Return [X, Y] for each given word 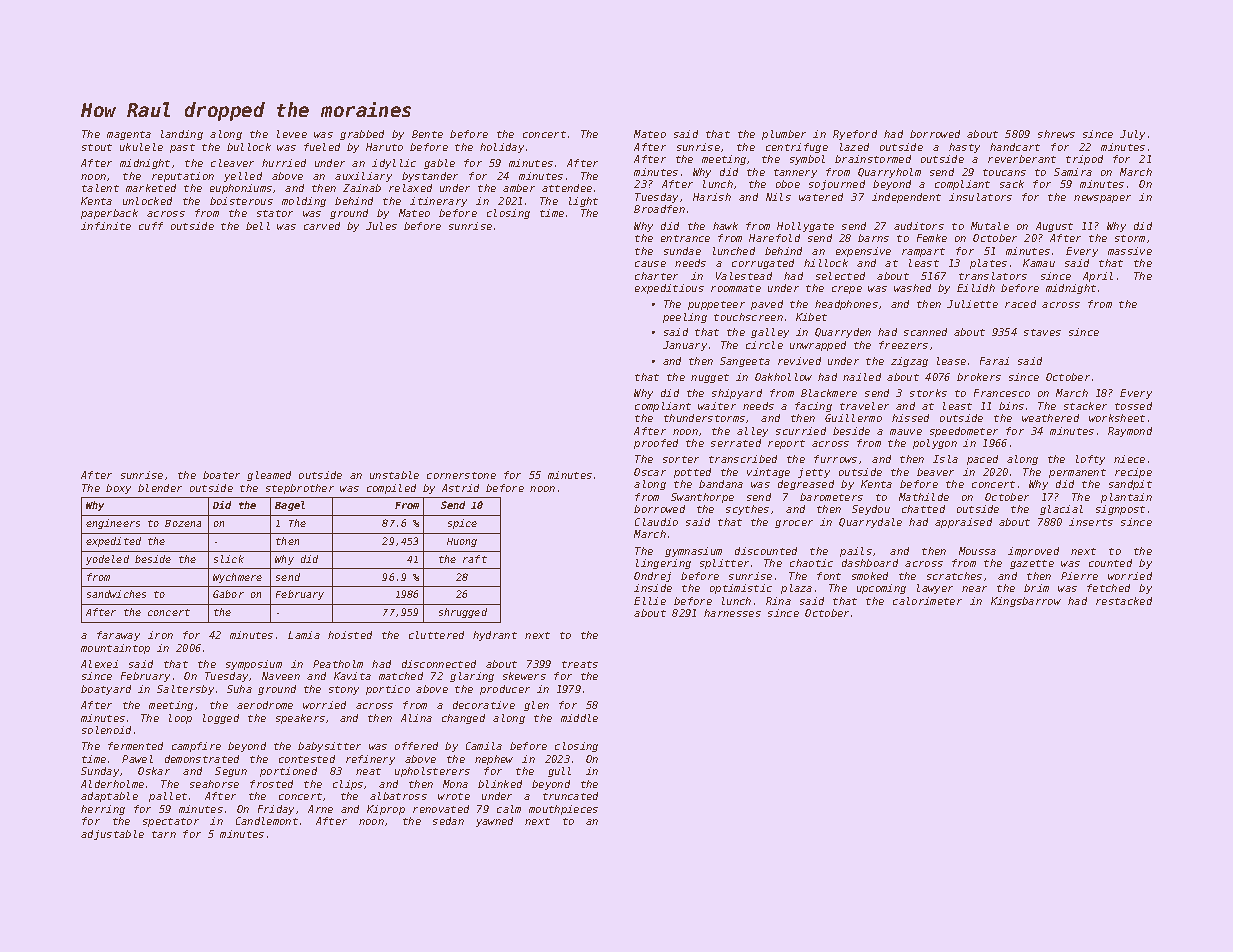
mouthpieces [563, 810]
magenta [129, 135]
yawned [494, 822]
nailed [862, 377]
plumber [784, 135]
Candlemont [267, 821]
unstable [394, 475]
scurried [801, 431]
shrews [1056, 134]
